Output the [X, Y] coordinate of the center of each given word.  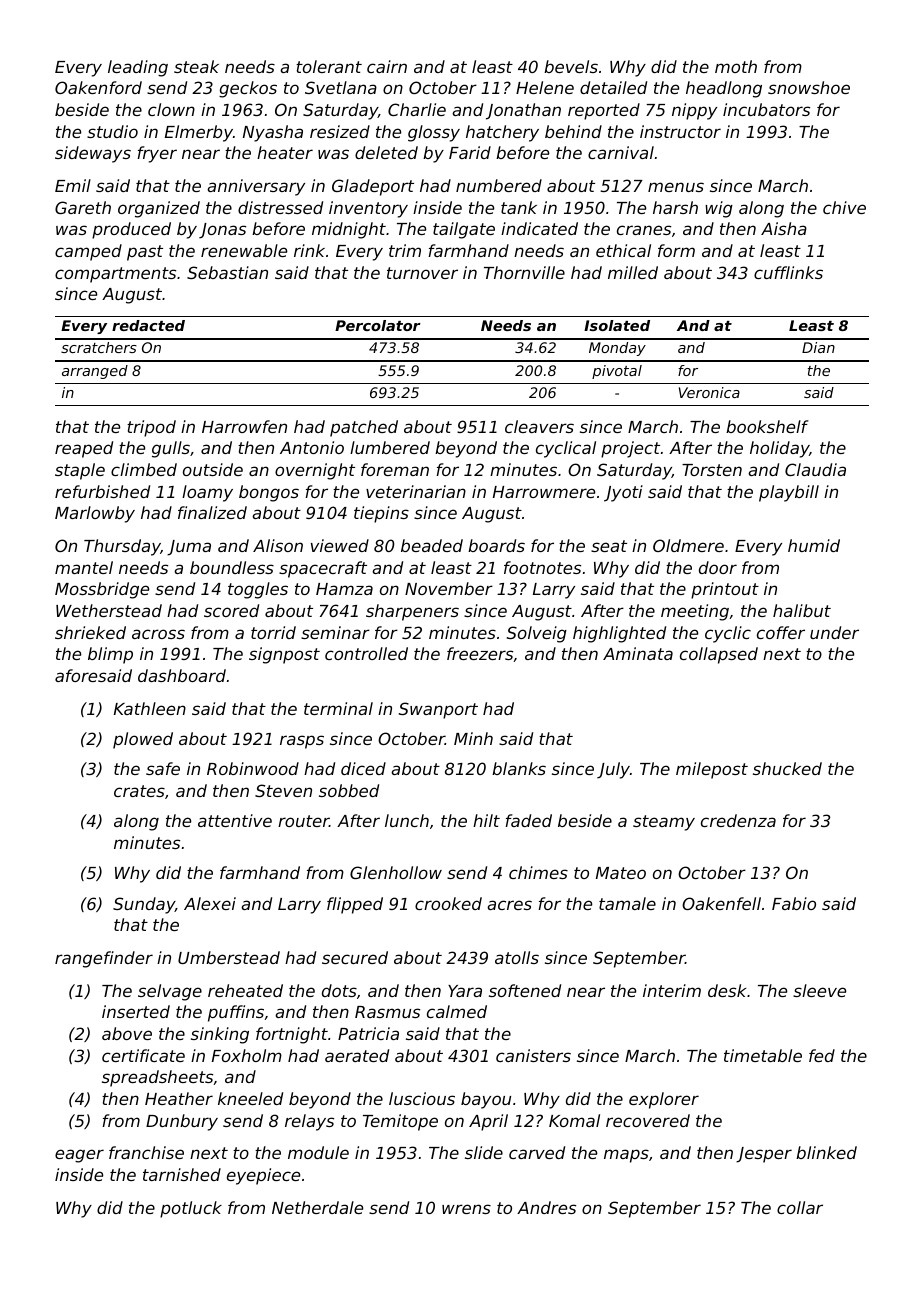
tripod [151, 428]
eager [79, 1156]
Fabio [794, 903]
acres [509, 905]
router [303, 821]
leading [138, 68]
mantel [84, 567]
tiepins [381, 514]
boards [496, 545]
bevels [571, 66]
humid [814, 545]
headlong [724, 89]
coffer [781, 632]
